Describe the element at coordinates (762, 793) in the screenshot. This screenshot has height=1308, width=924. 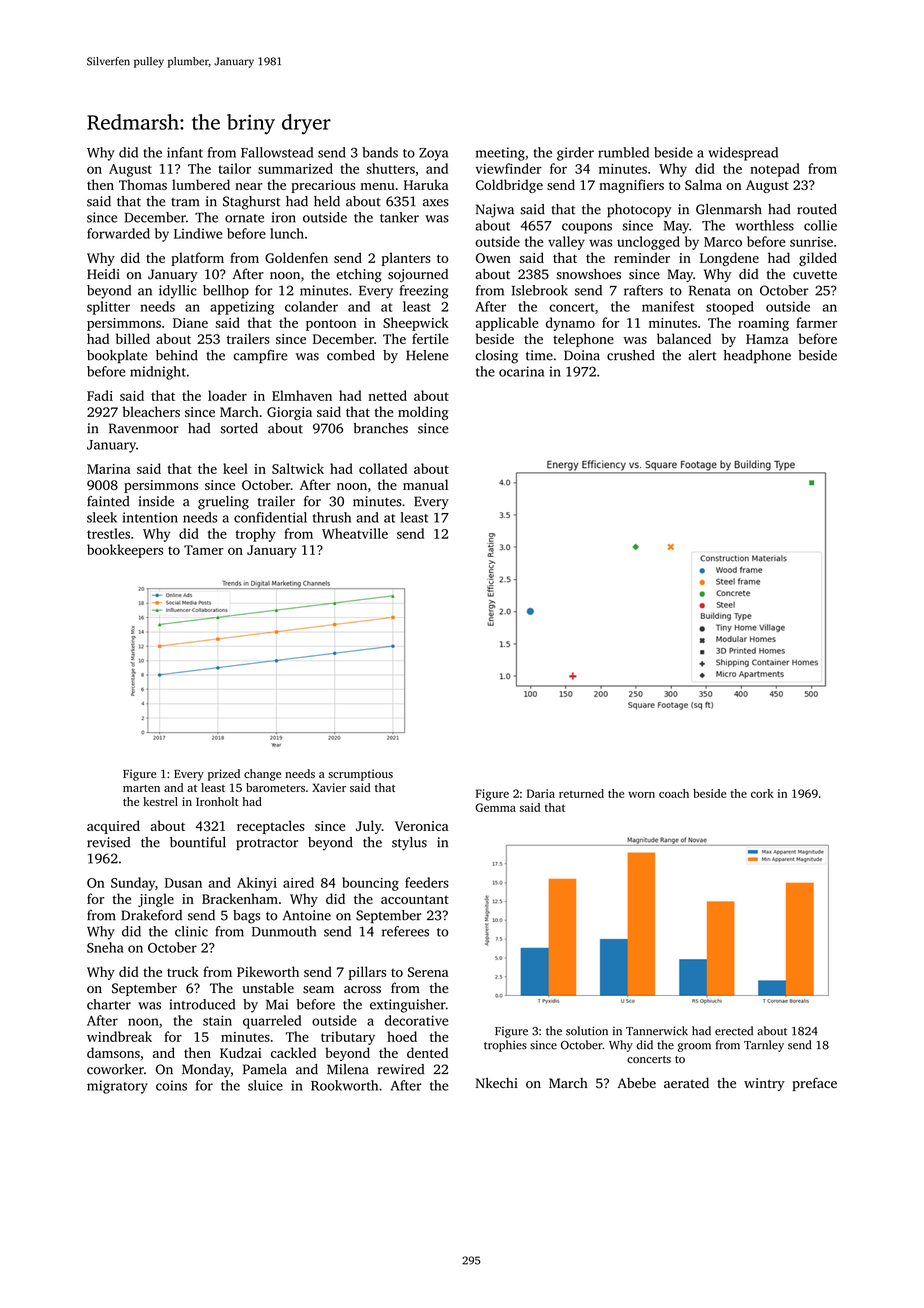
I see `cork` at that location.
